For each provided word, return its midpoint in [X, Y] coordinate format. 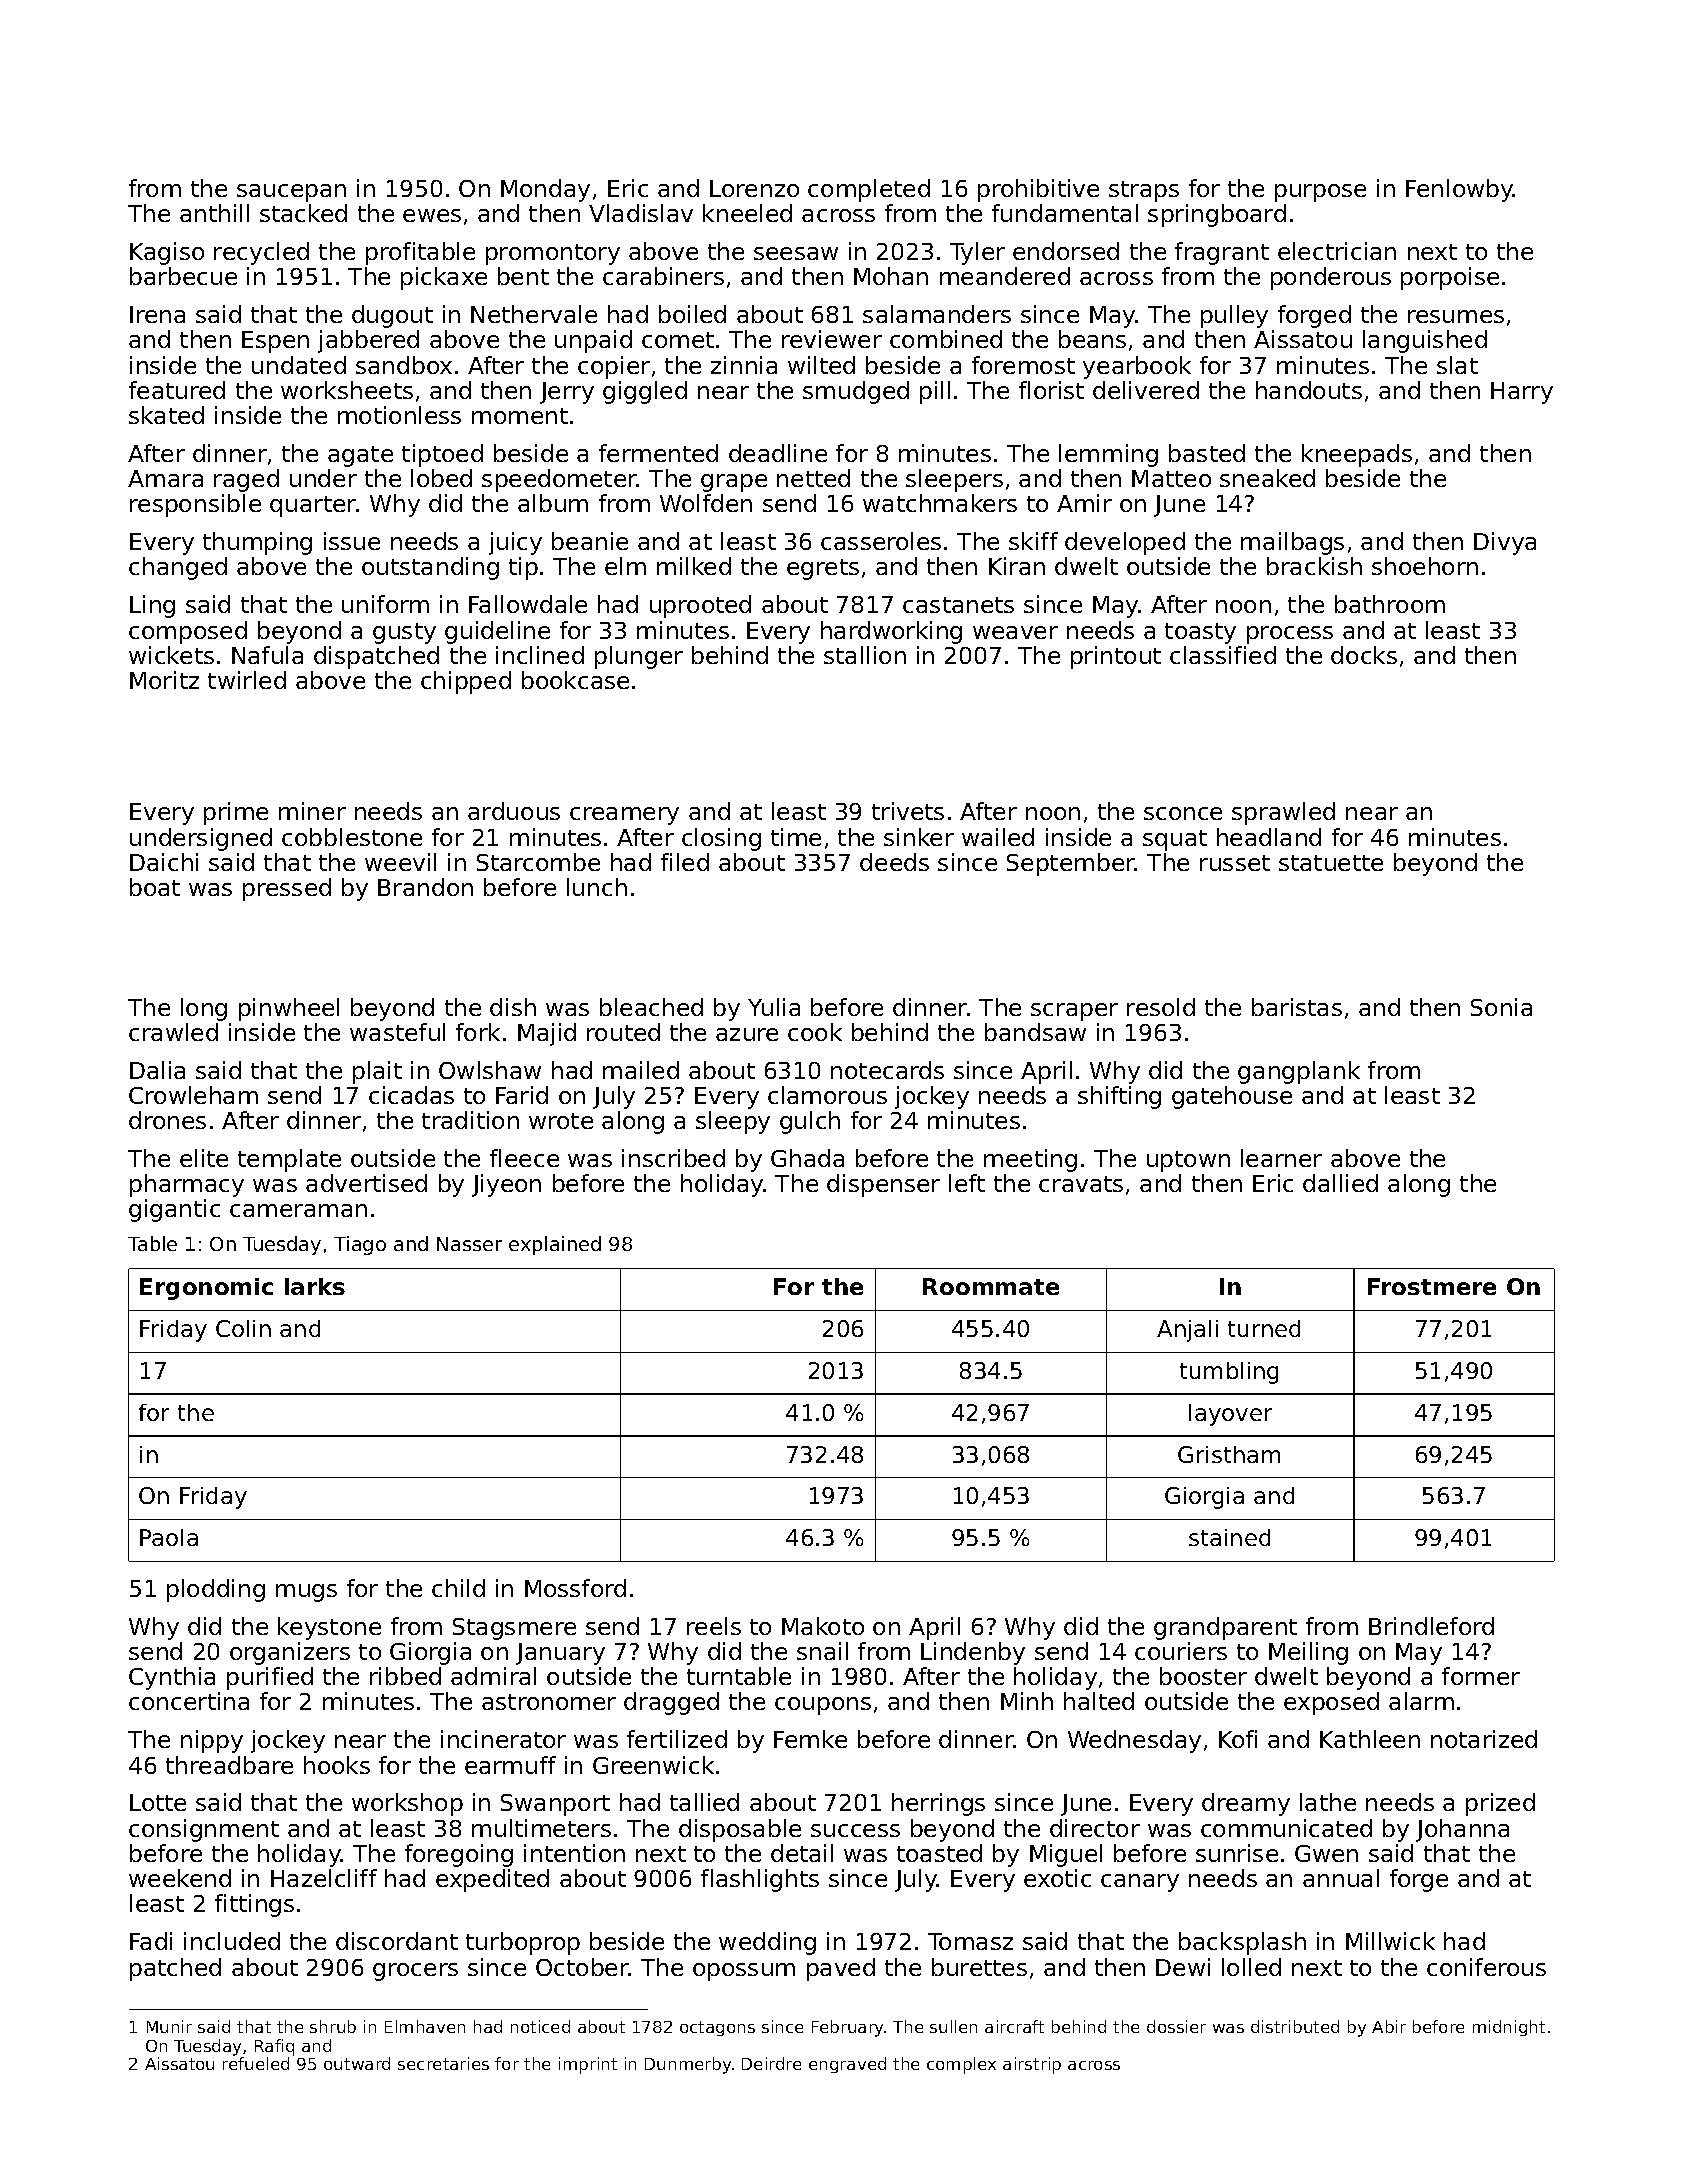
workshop [407, 1804]
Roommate [991, 1286]
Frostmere [1432, 1286]
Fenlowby [1459, 190]
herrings [938, 1804]
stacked [303, 213]
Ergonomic [206, 1289]
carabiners [663, 276]
